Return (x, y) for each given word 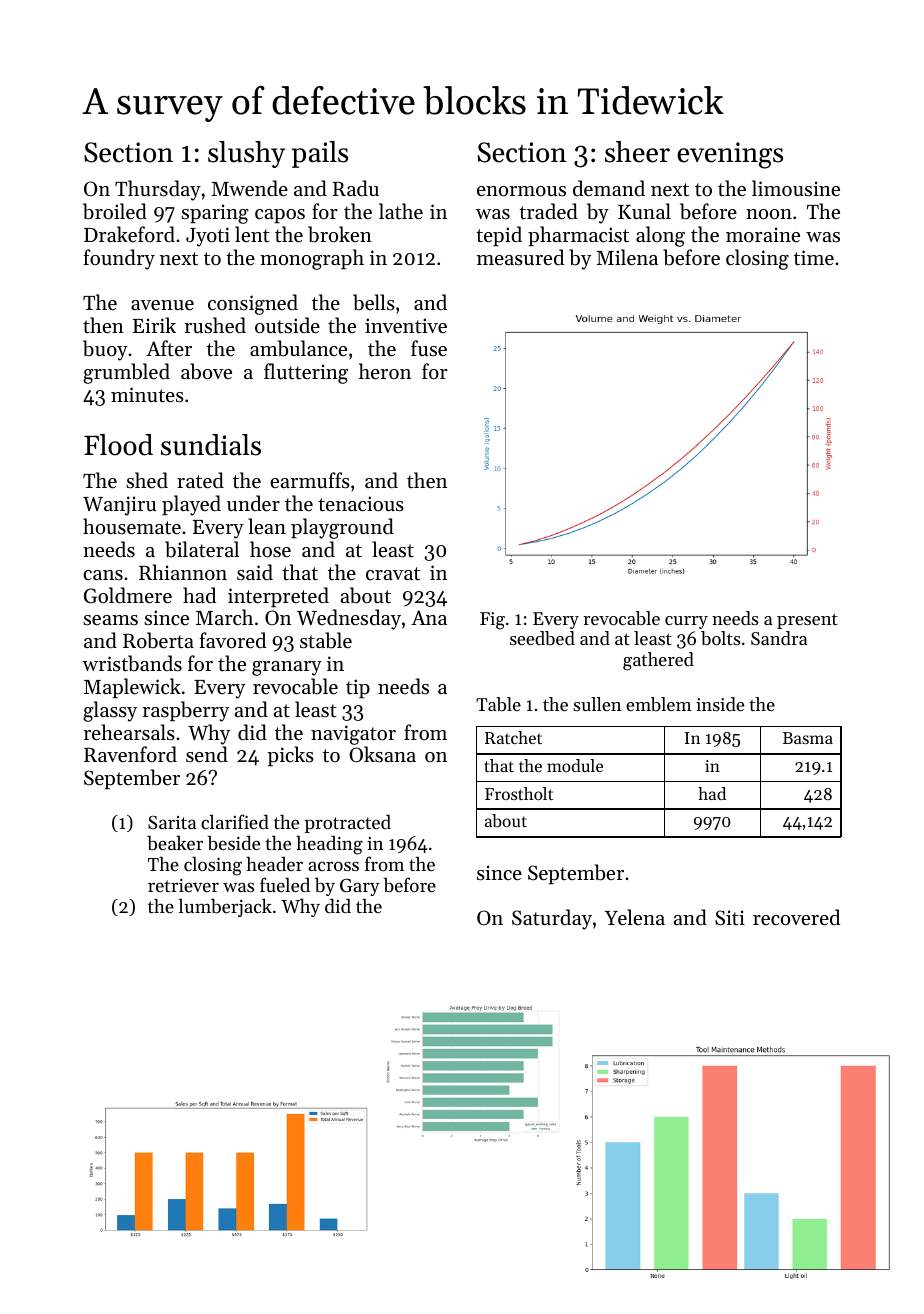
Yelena (635, 917)
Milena (627, 257)
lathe (401, 211)
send (207, 754)
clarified (235, 821)
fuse (429, 348)
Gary (360, 887)
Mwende (249, 188)
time (814, 258)
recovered (796, 917)
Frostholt (519, 793)
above (206, 371)
